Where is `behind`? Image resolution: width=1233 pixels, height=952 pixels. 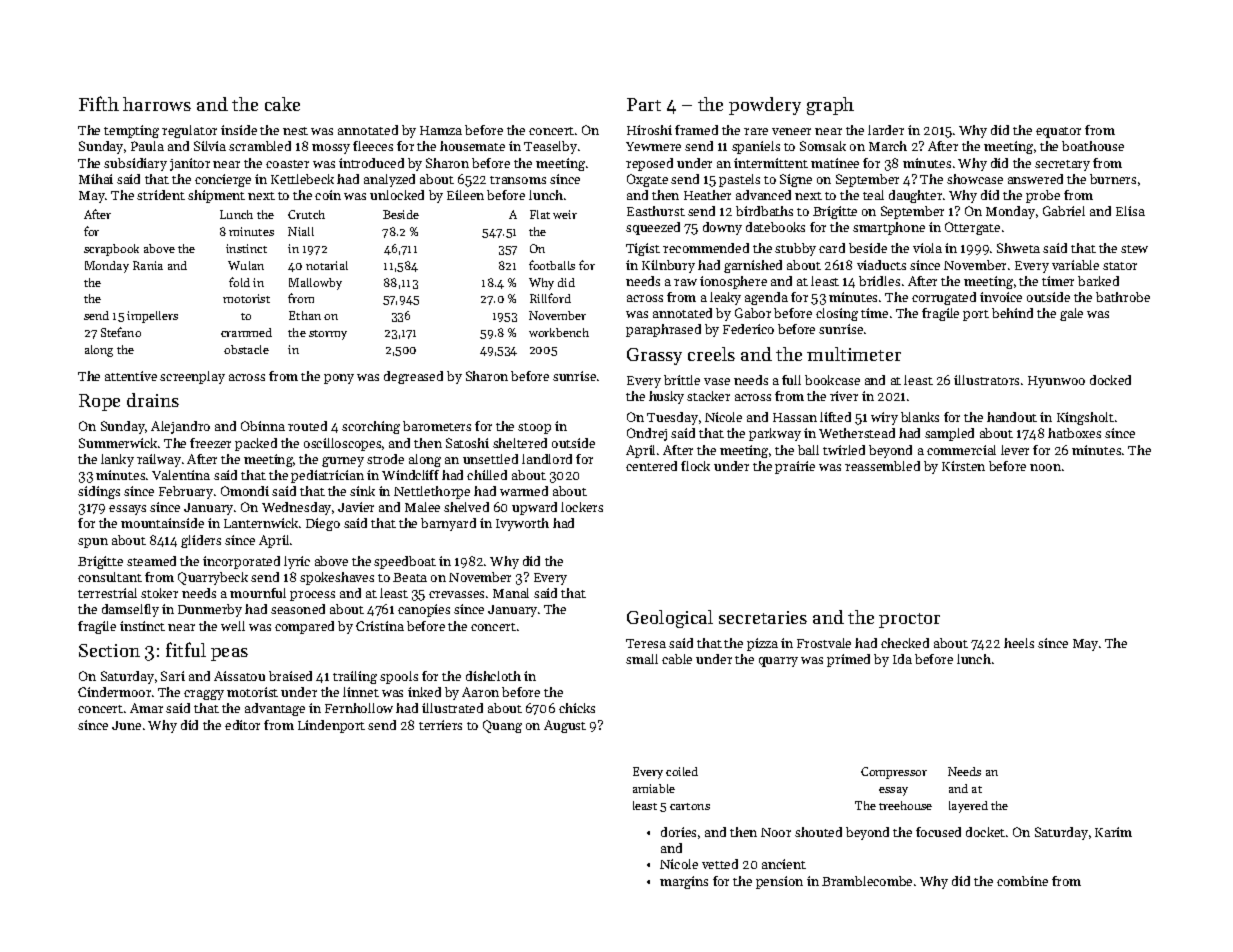 behind is located at coordinates (1012, 313).
